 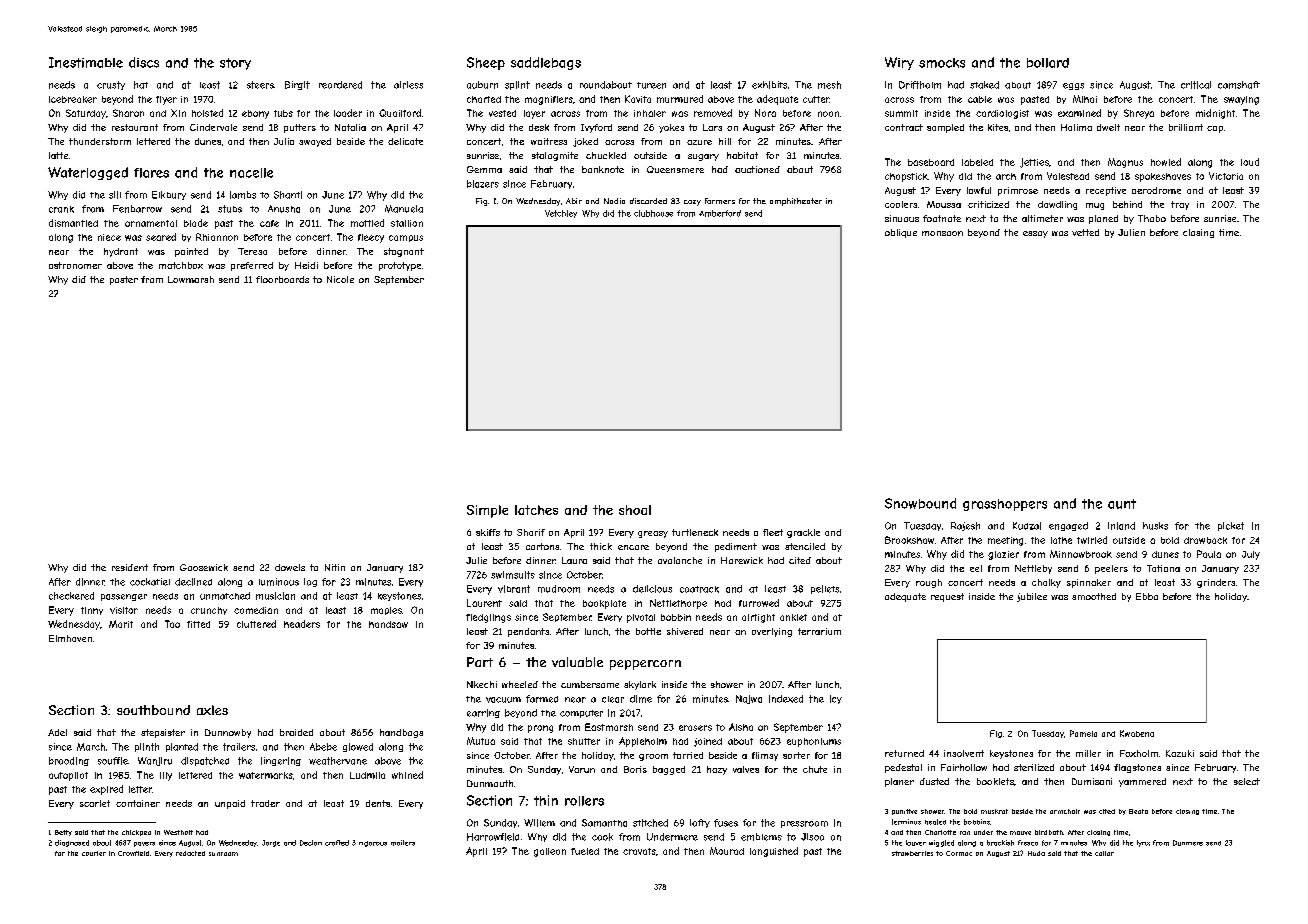 I want to click on rollers, so click(x=584, y=801).
